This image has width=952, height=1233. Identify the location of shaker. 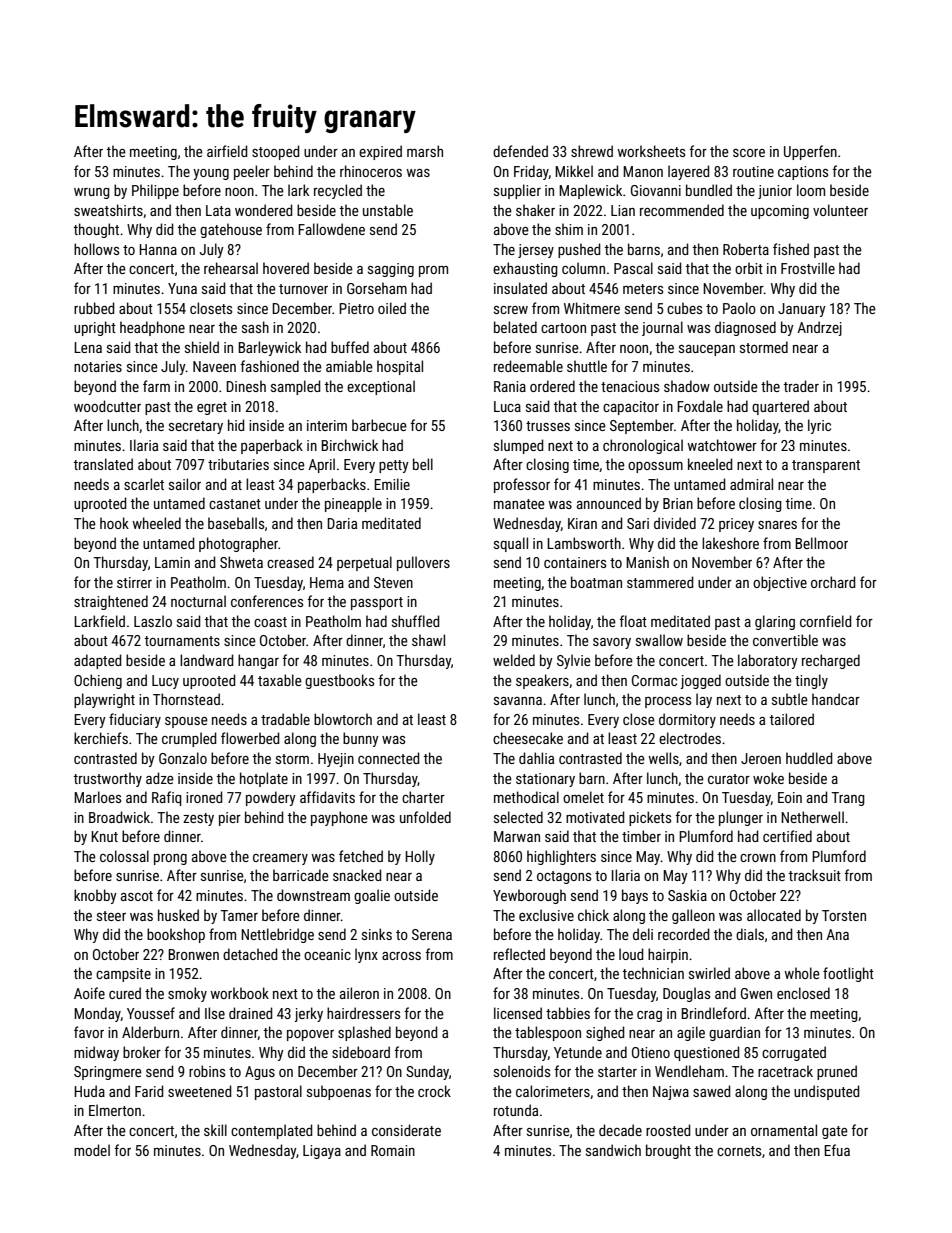
(535, 210).
